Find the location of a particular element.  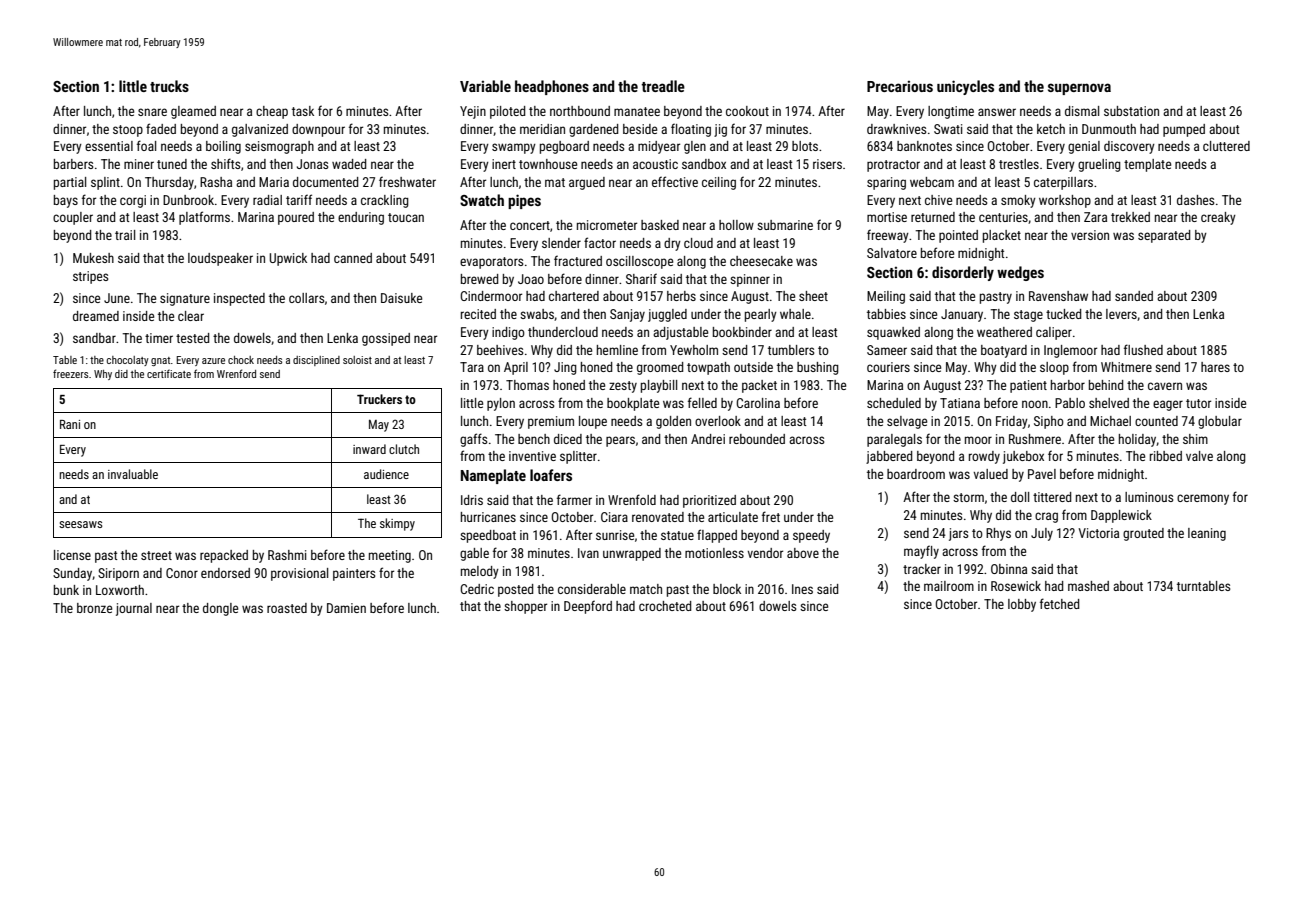

separated is located at coordinates (1164, 236).
